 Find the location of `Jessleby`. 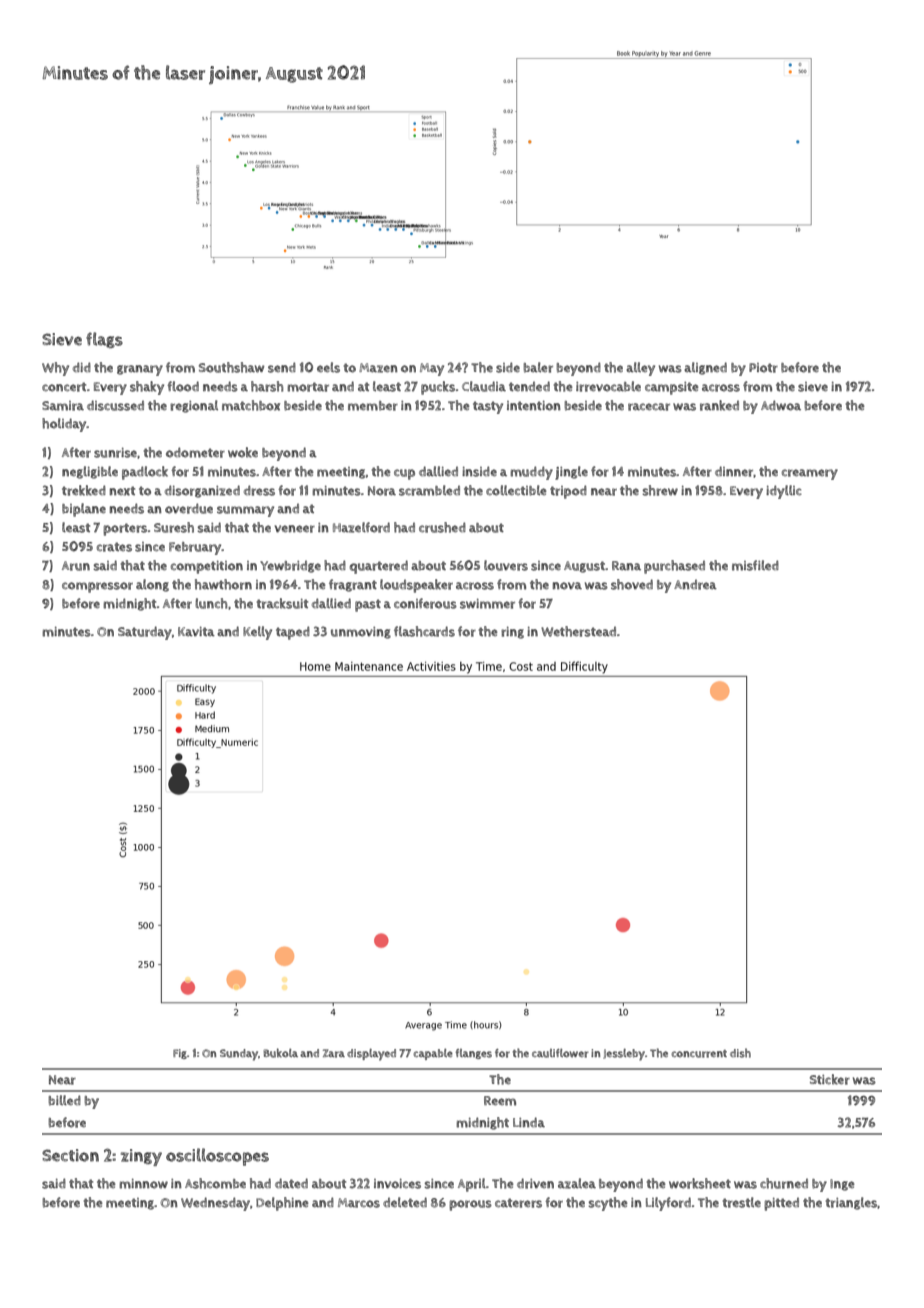

Jessleby is located at coordinates (624, 1054).
